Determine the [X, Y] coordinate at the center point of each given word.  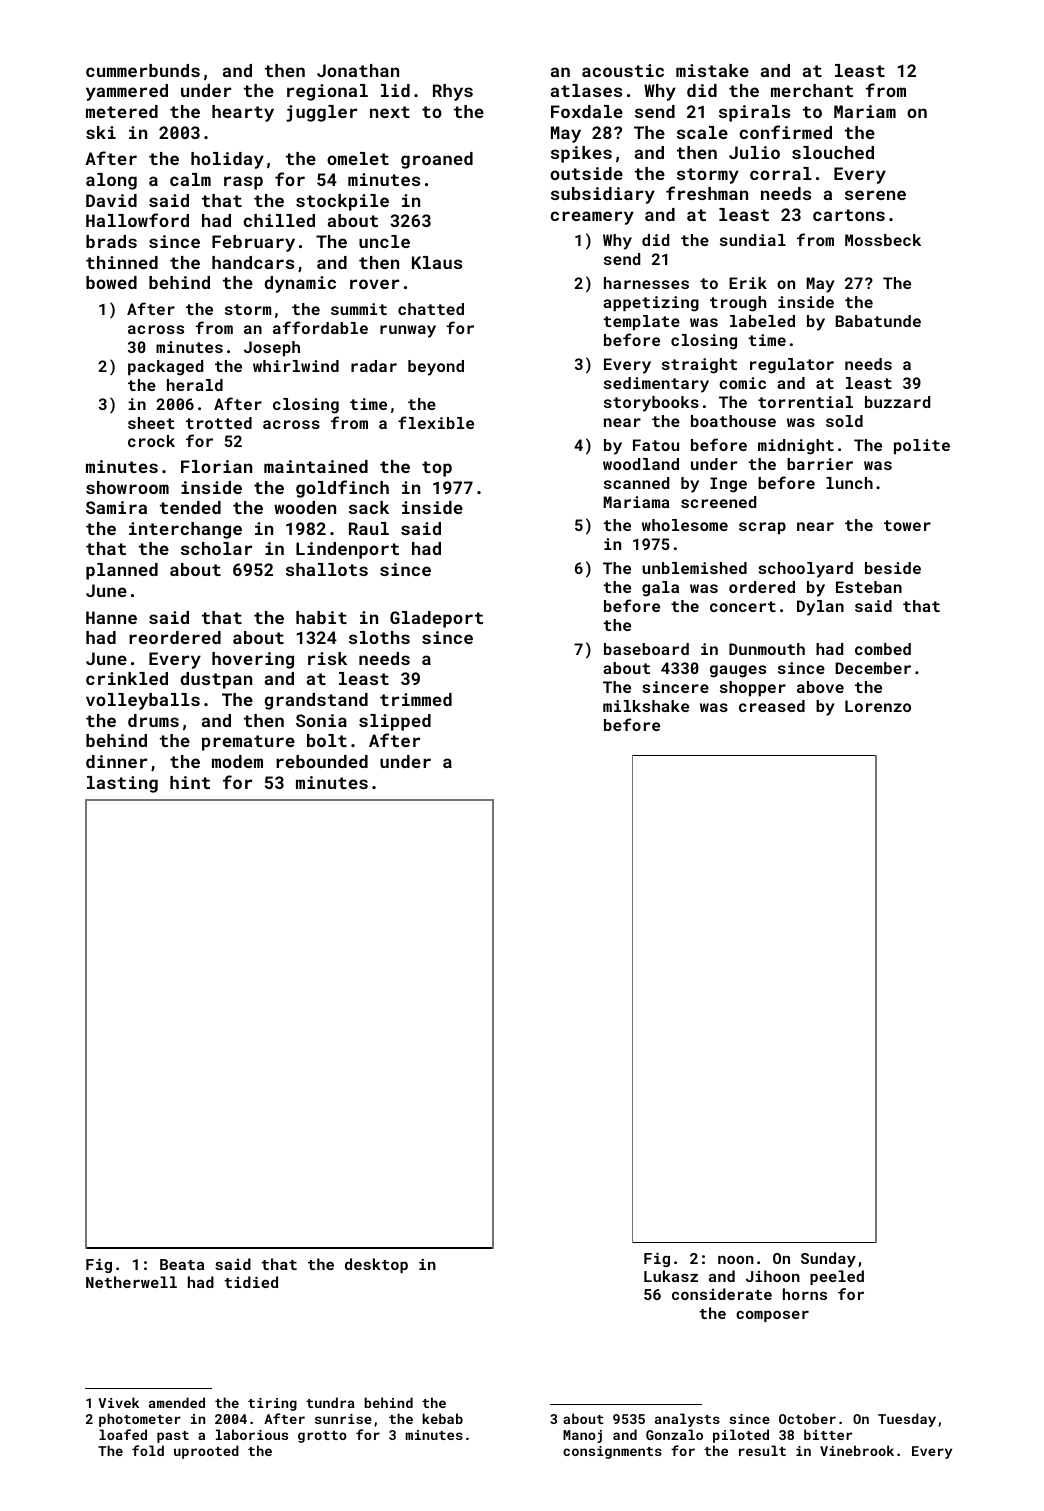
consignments [612, 1452]
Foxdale [587, 111]
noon [736, 1259]
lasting [122, 784]
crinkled [127, 678]
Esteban [869, 587]
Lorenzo [878, 706]
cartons [849, 215]
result [762, 1450]
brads [111, 241]
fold [148, 1450]
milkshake [646, 706]
